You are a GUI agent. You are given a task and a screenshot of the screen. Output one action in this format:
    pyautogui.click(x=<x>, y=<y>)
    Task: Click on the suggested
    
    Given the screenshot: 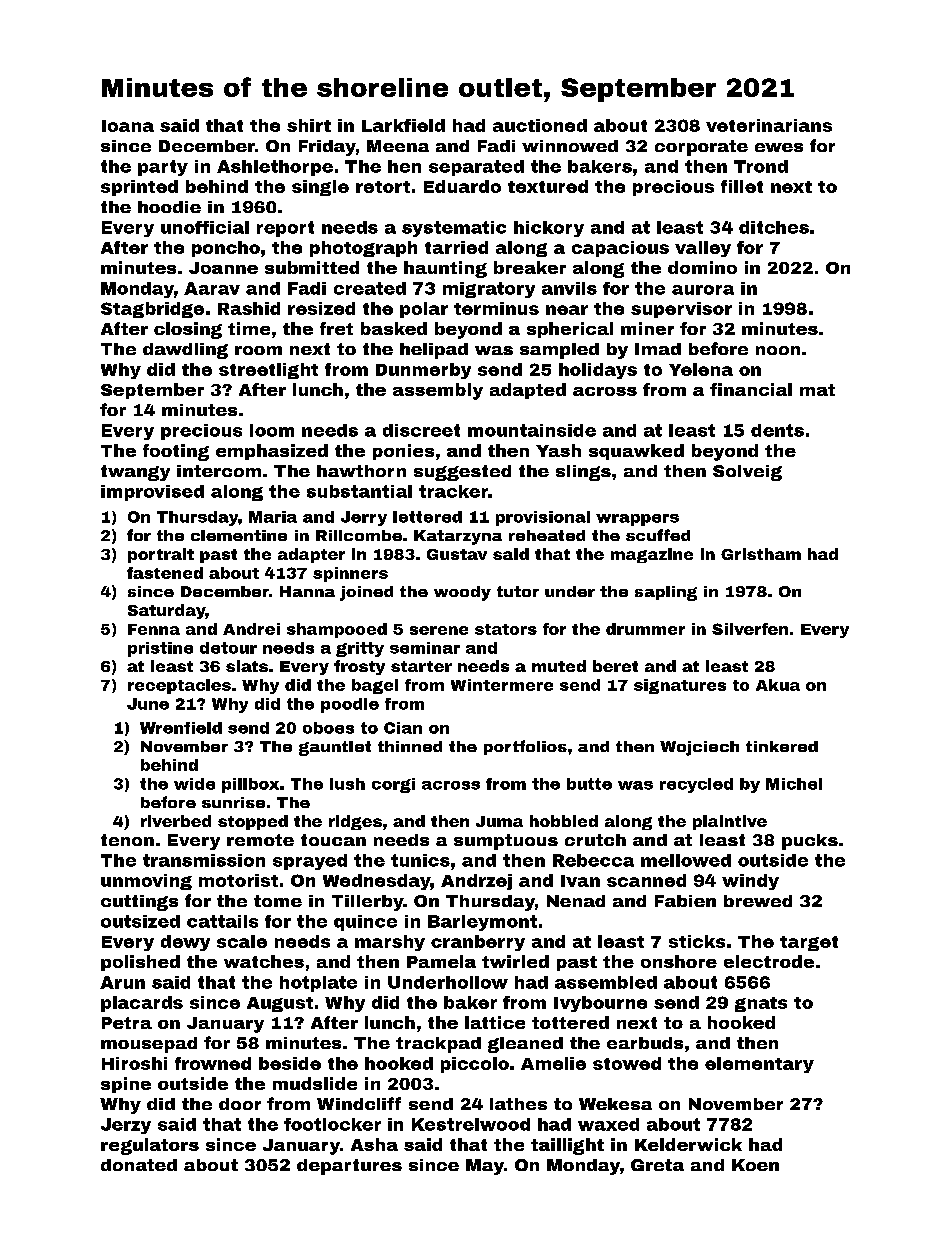 What is the action you would take?
    pyautogui.click(x=462, y=473)
